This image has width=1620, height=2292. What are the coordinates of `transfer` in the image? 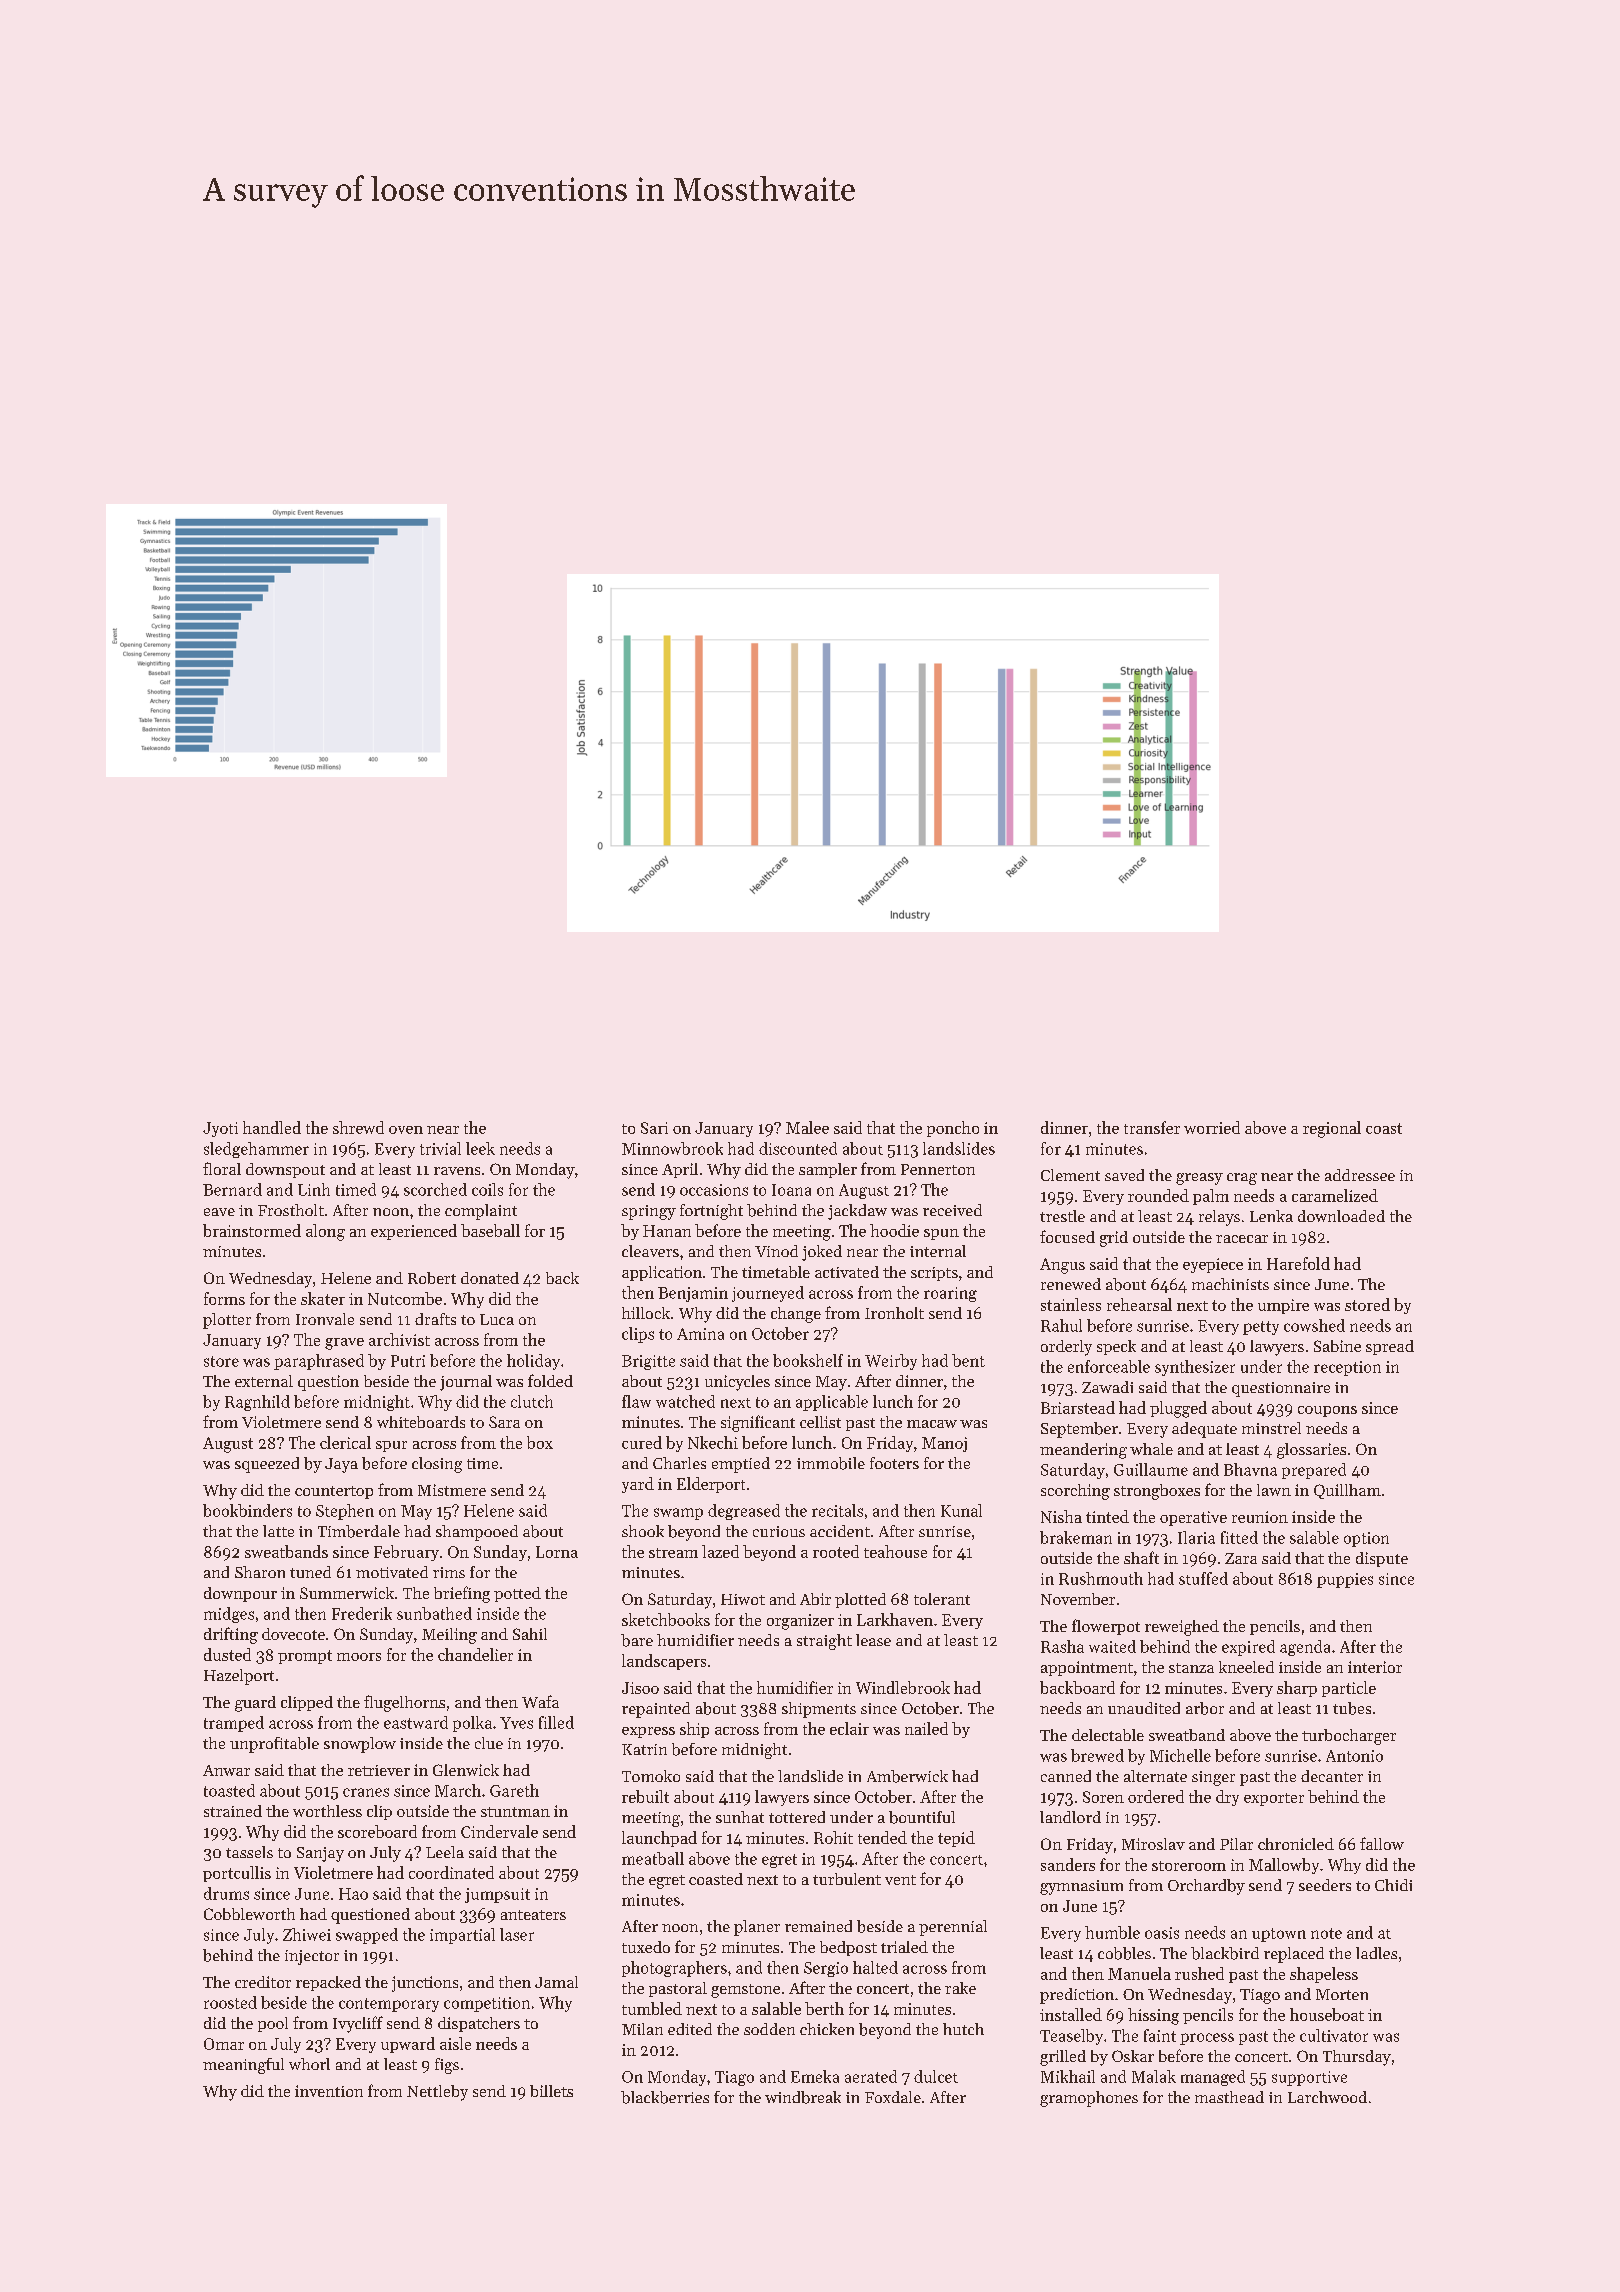 It's located at (1152, 1127).
